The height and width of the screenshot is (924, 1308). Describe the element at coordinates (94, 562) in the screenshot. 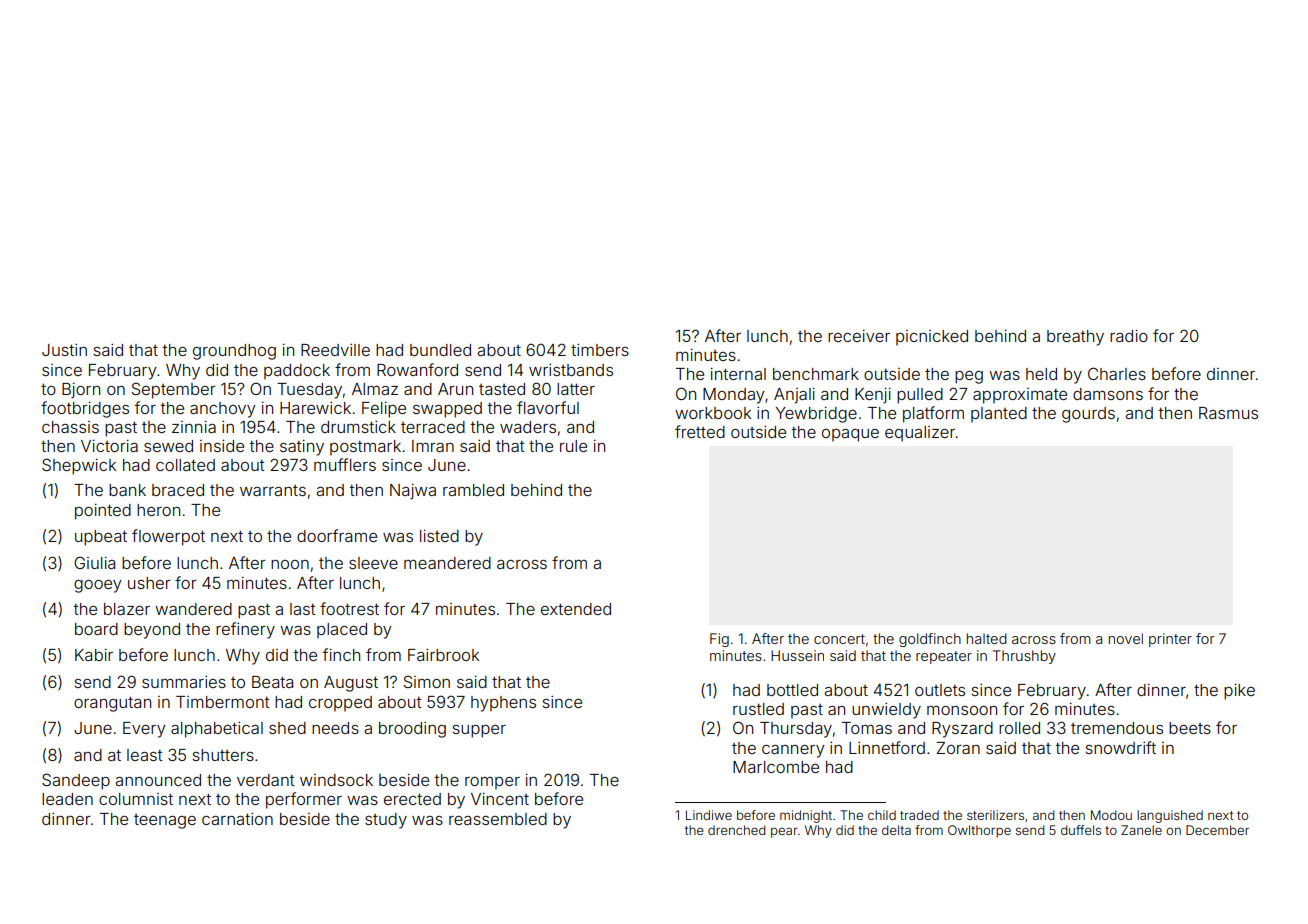

I see `Giulia` at that location.
